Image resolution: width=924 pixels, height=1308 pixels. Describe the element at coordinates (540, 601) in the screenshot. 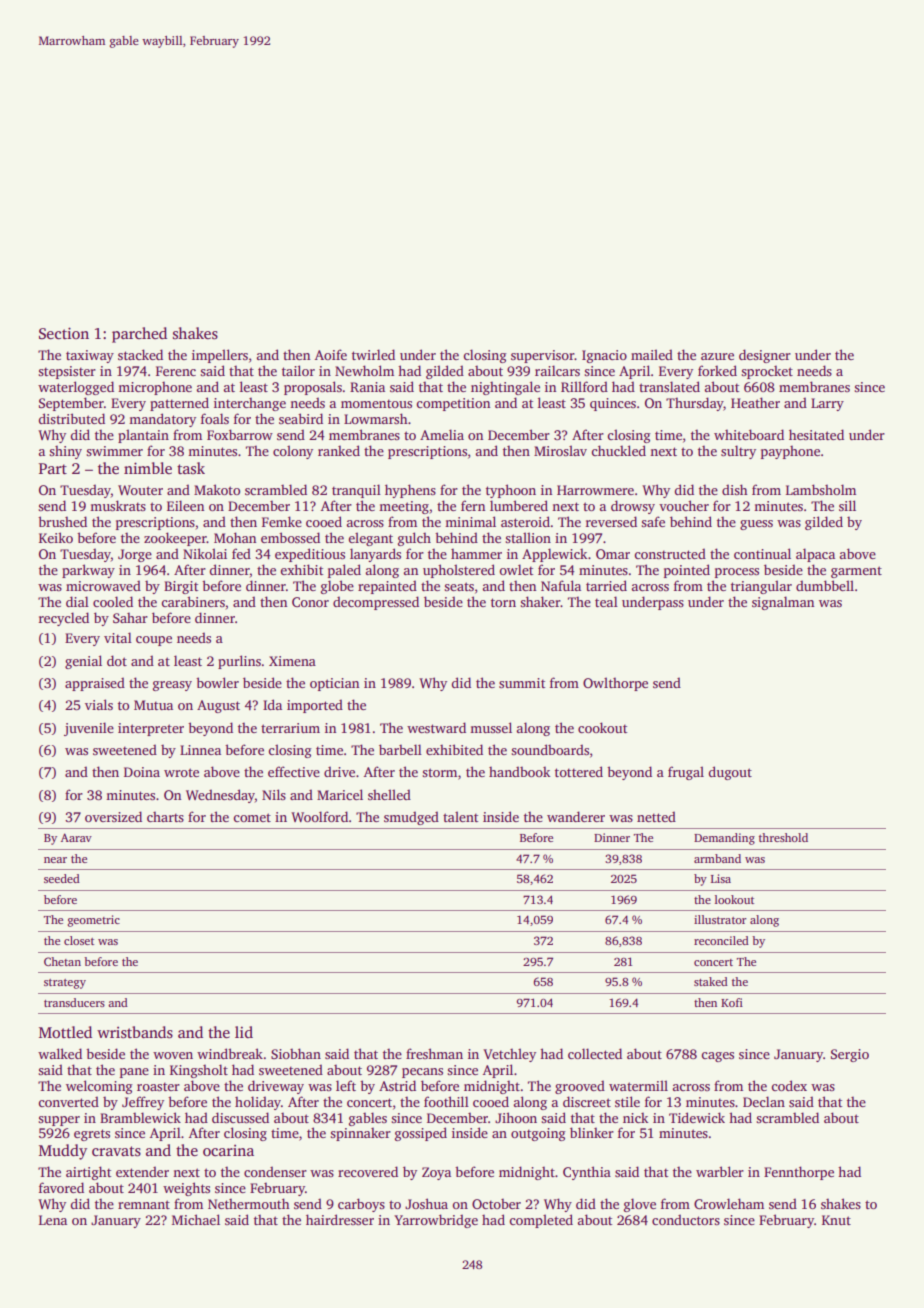

I see `shaker` at that location.
